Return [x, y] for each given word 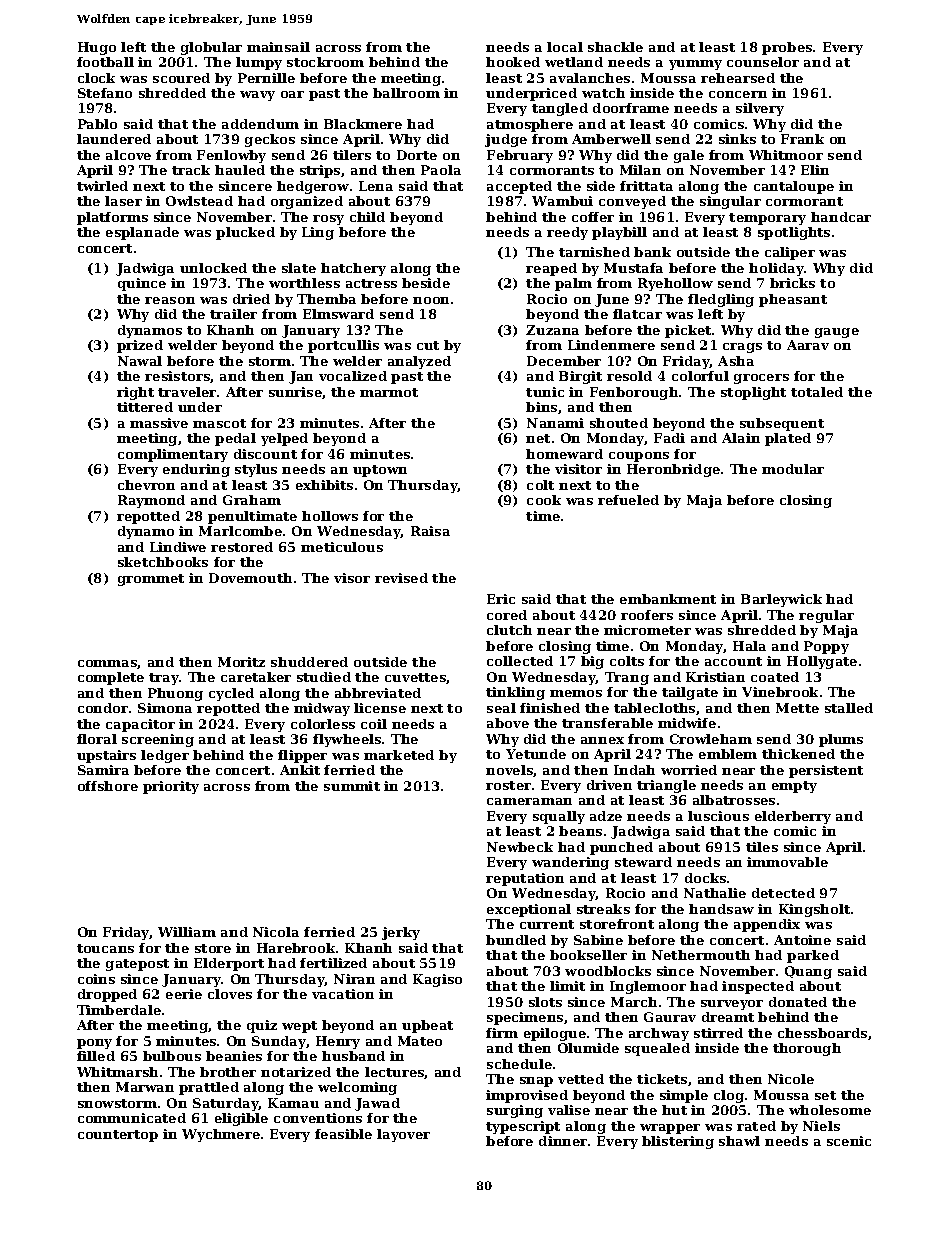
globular [211, 48]
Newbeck [520, 847]
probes [787, 48]
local [565, 47]
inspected [758, 987]
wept [299, 1027]
